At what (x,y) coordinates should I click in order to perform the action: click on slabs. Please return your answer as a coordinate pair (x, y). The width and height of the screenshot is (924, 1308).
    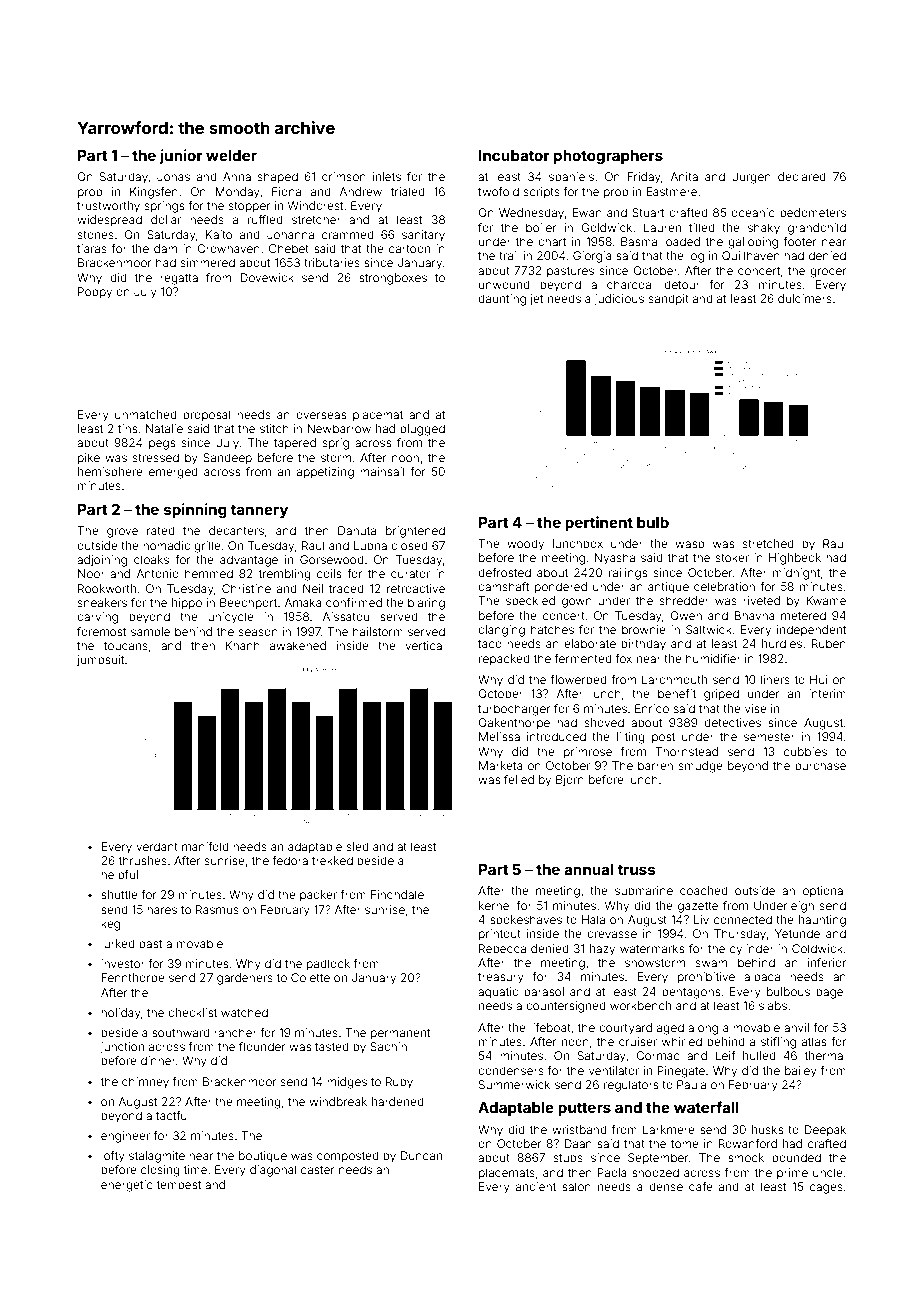
    Looking at the image, I should click on (773, 1005).
